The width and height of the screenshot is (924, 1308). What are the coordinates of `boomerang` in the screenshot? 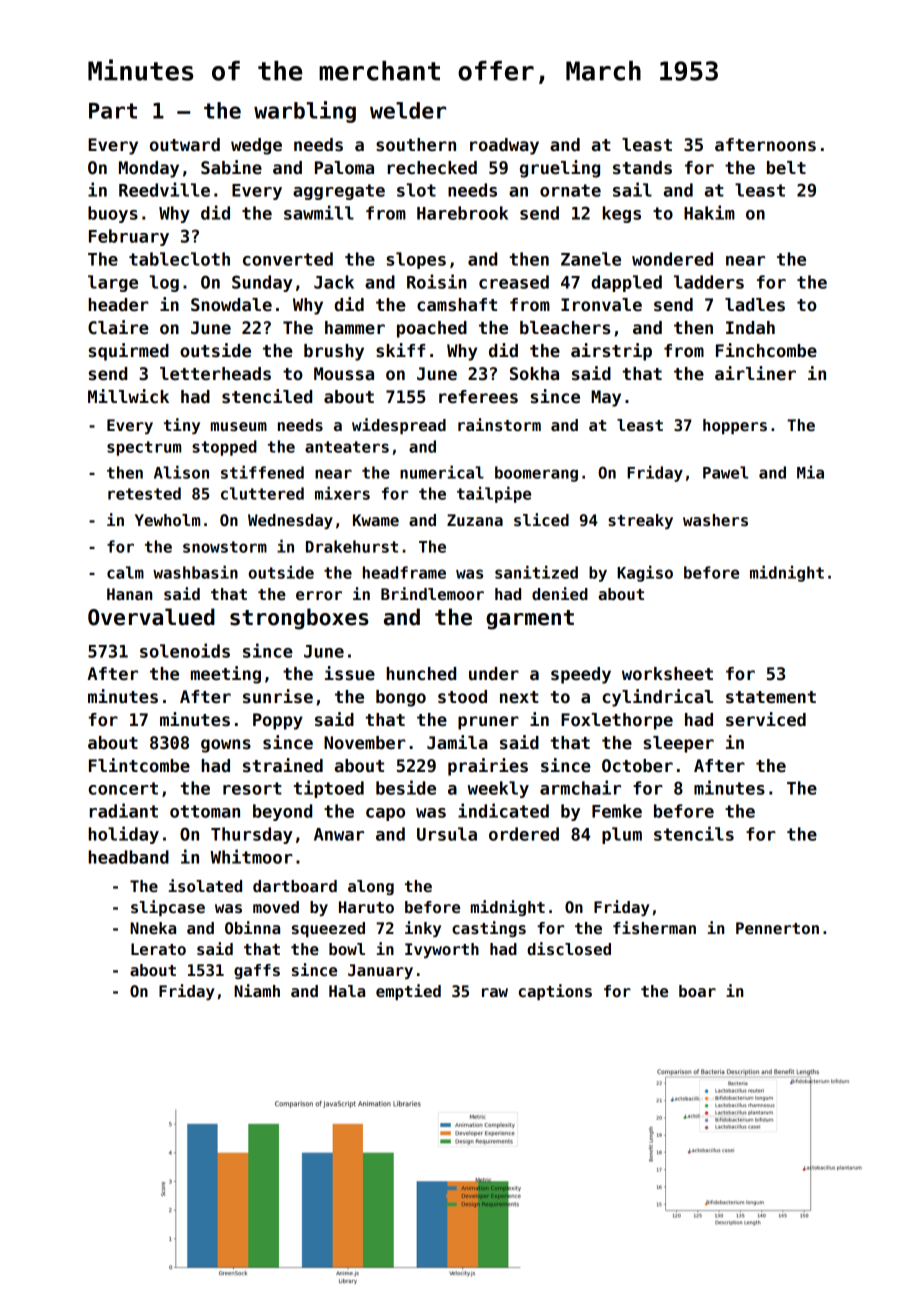 It's located at (536, 474).
